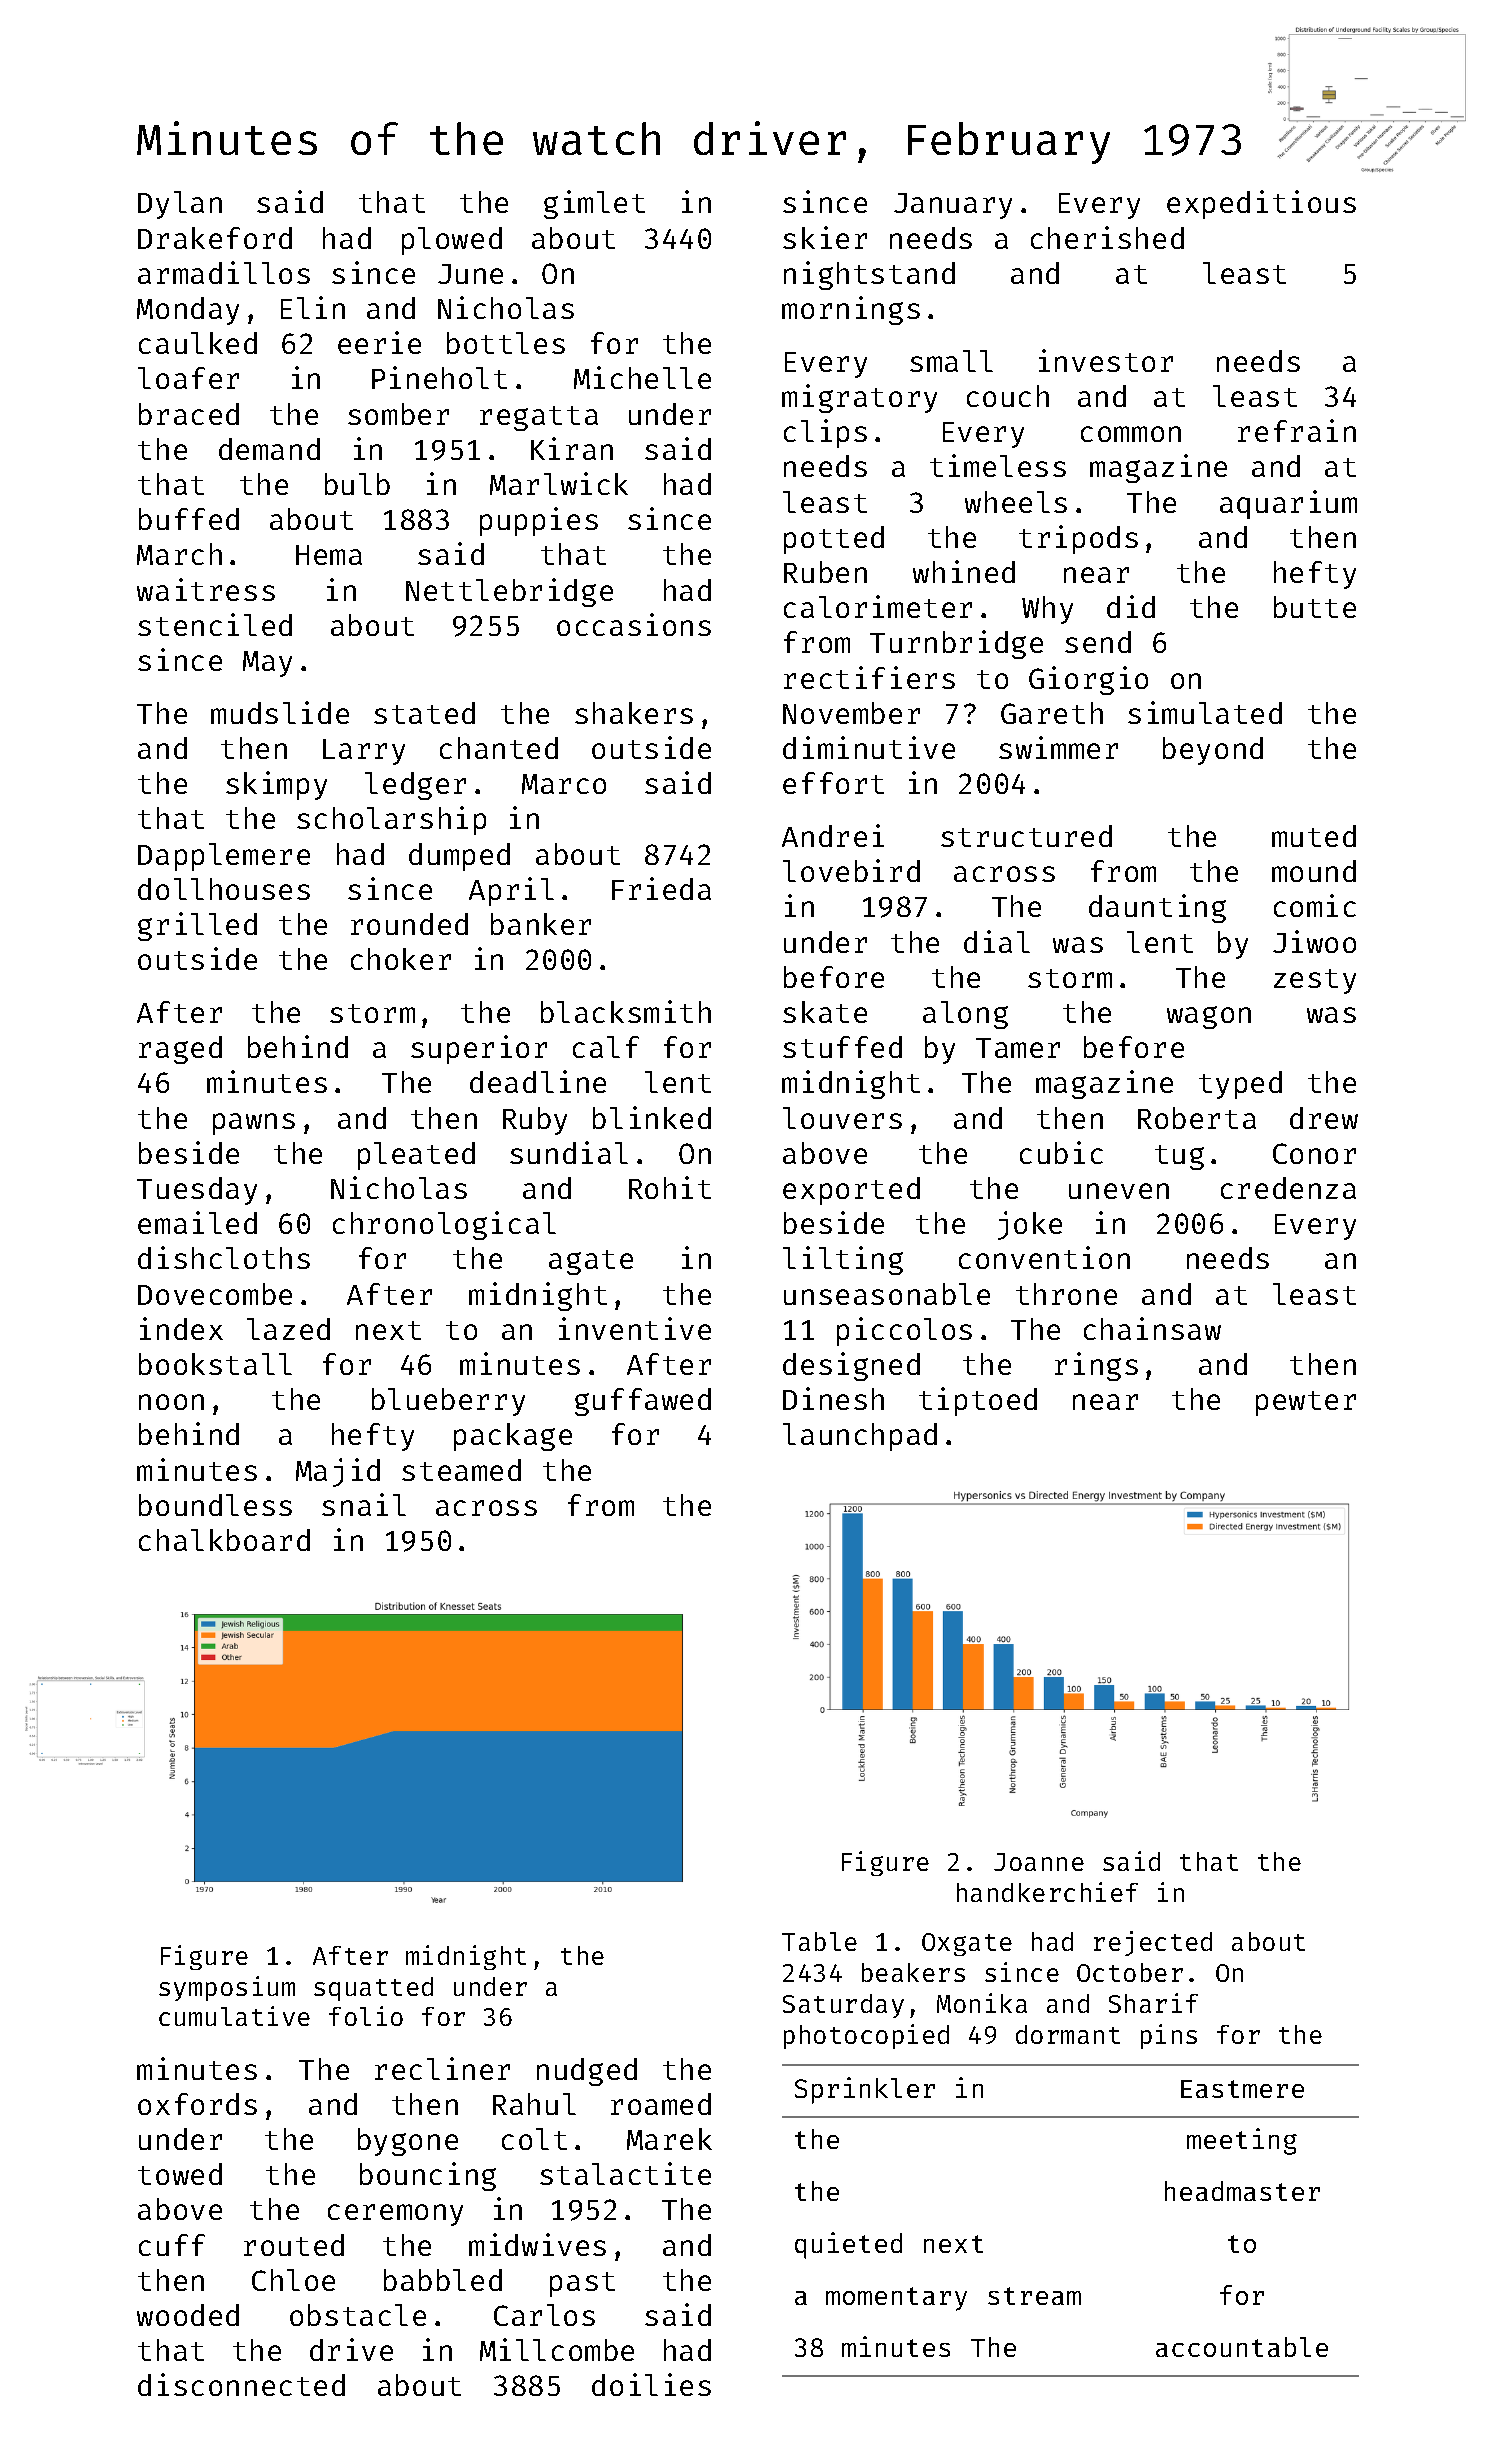  Describe the element at coordinates (1107, 237) in the image. I see `cherished` at that location.
